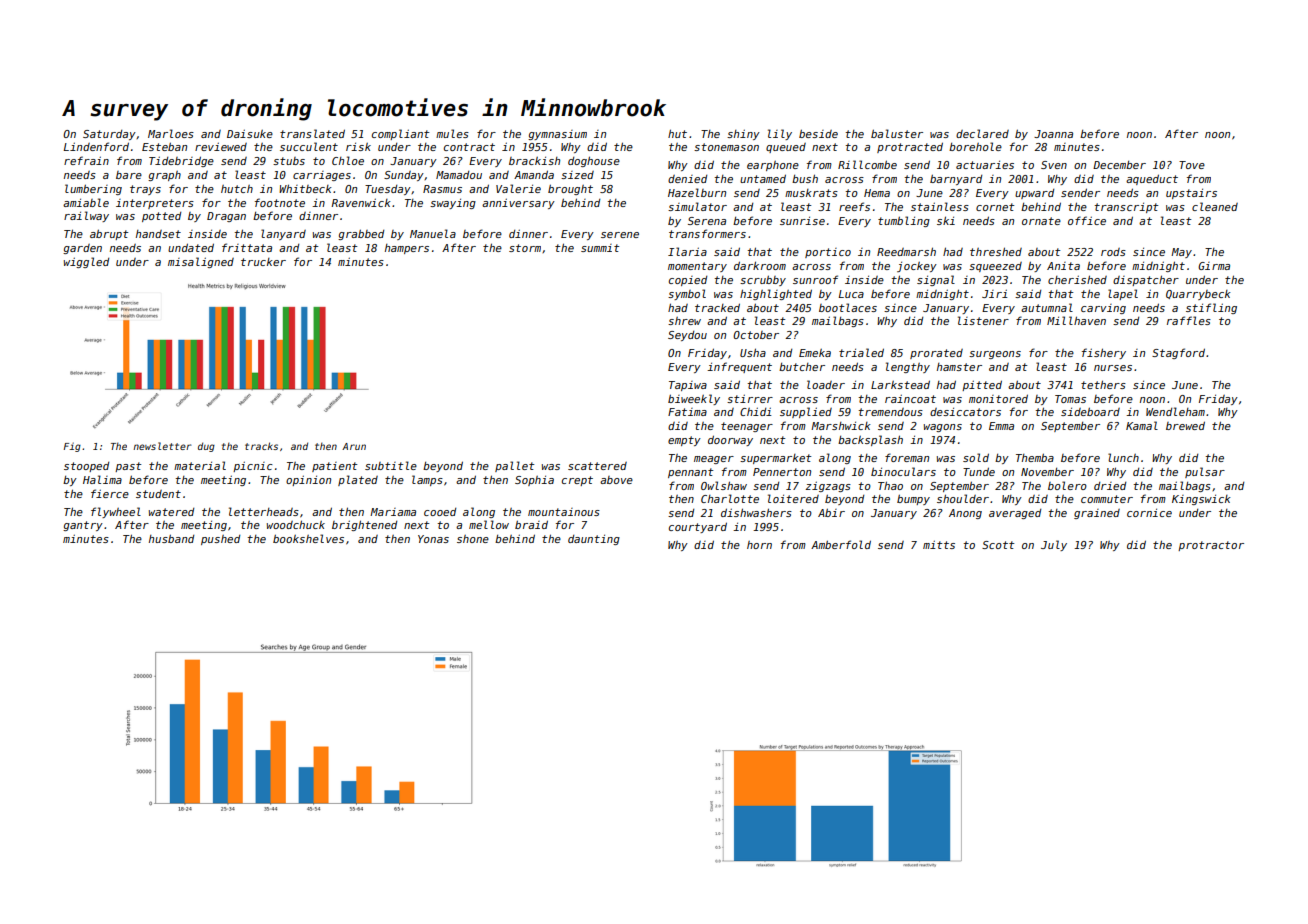 This image has width=1308, height=924. What do you see at coordinates (1175, 411) in the image?
I see `Wendleham` at bounding box center [1175, 411].
